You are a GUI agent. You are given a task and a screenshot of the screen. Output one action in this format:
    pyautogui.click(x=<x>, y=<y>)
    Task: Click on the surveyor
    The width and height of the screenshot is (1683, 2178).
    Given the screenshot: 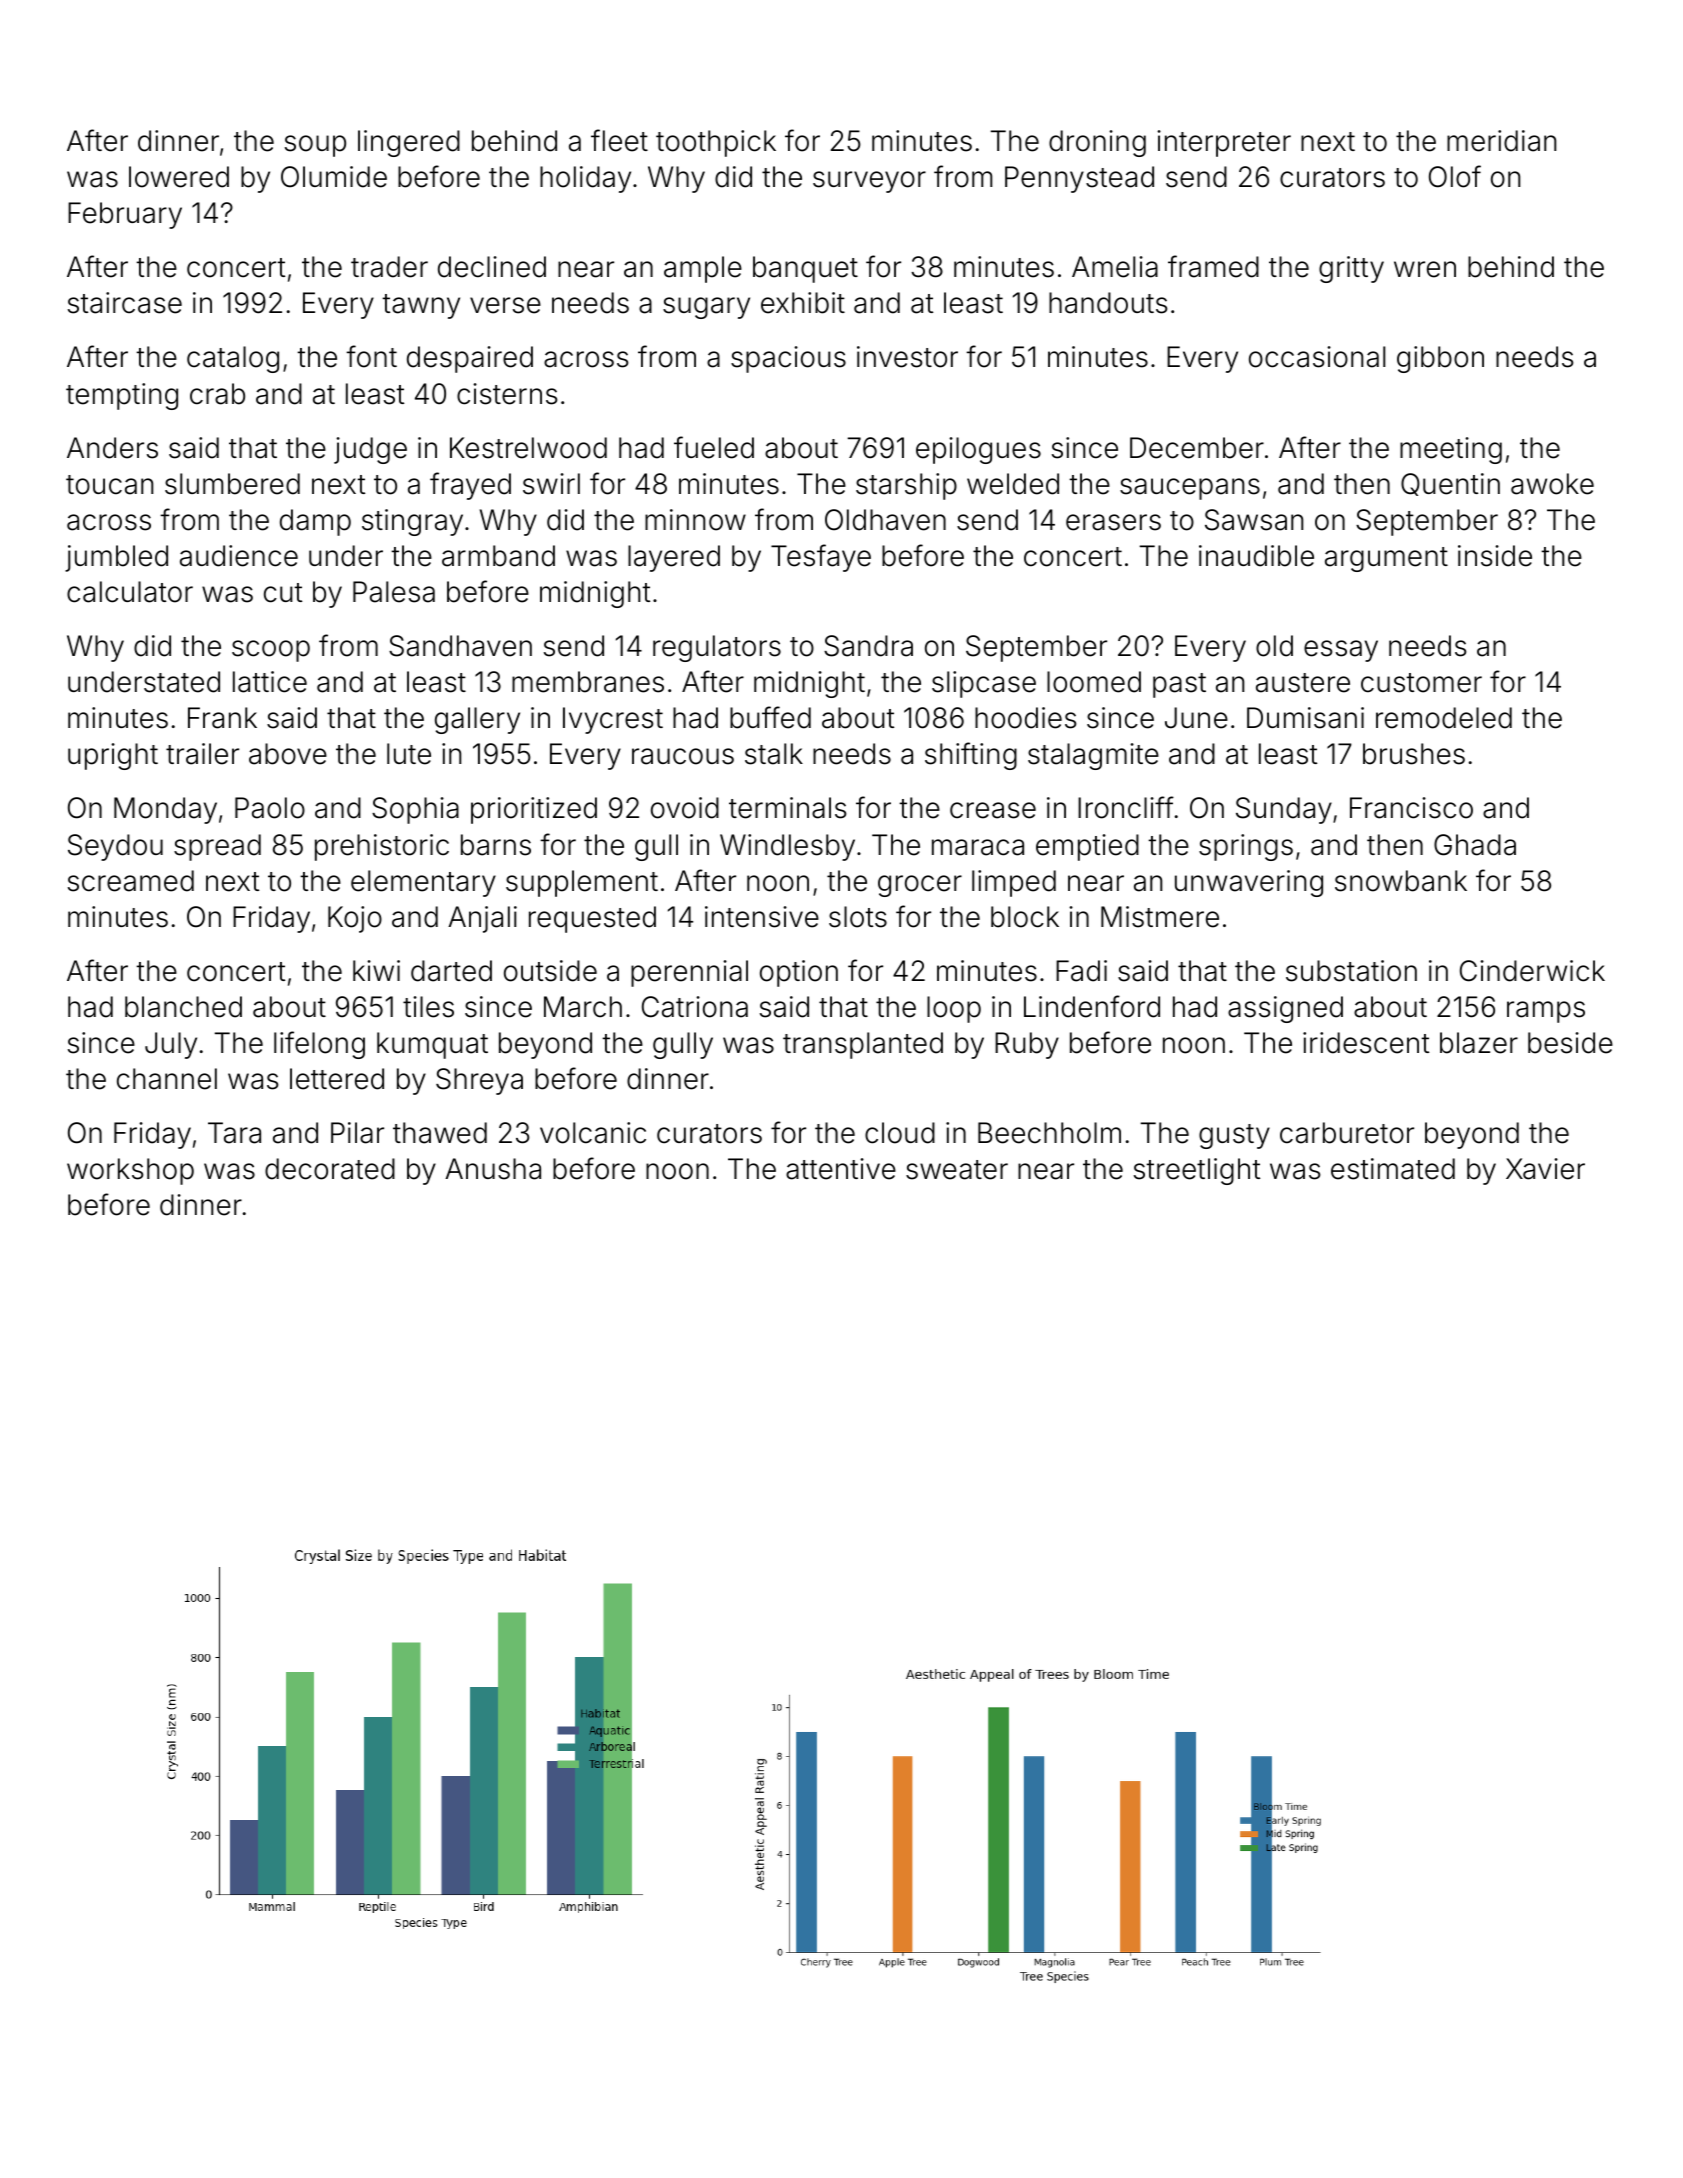 What is the action you would take?
    pyautogui.click(x=869, y=182)
